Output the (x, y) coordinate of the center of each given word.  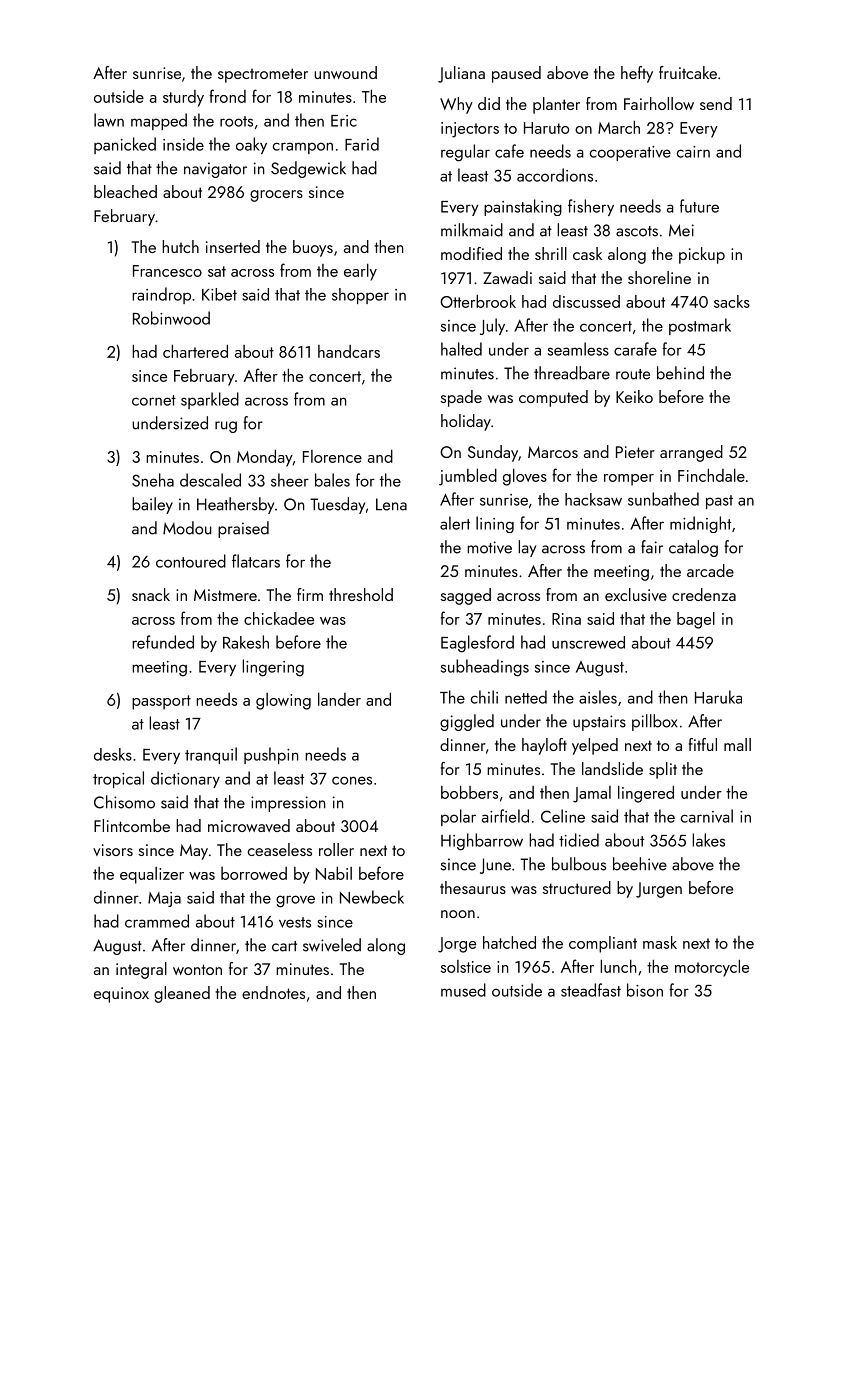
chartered (195, 351)
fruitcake (688, 72)
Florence (332, 456)
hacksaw (593, 499)
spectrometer (263, 75)
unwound (345, 72)
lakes (708, 840)
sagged (466, 596)
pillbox (654, 722)
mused (463, 990)
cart (284, 946)
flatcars (256, 561)
